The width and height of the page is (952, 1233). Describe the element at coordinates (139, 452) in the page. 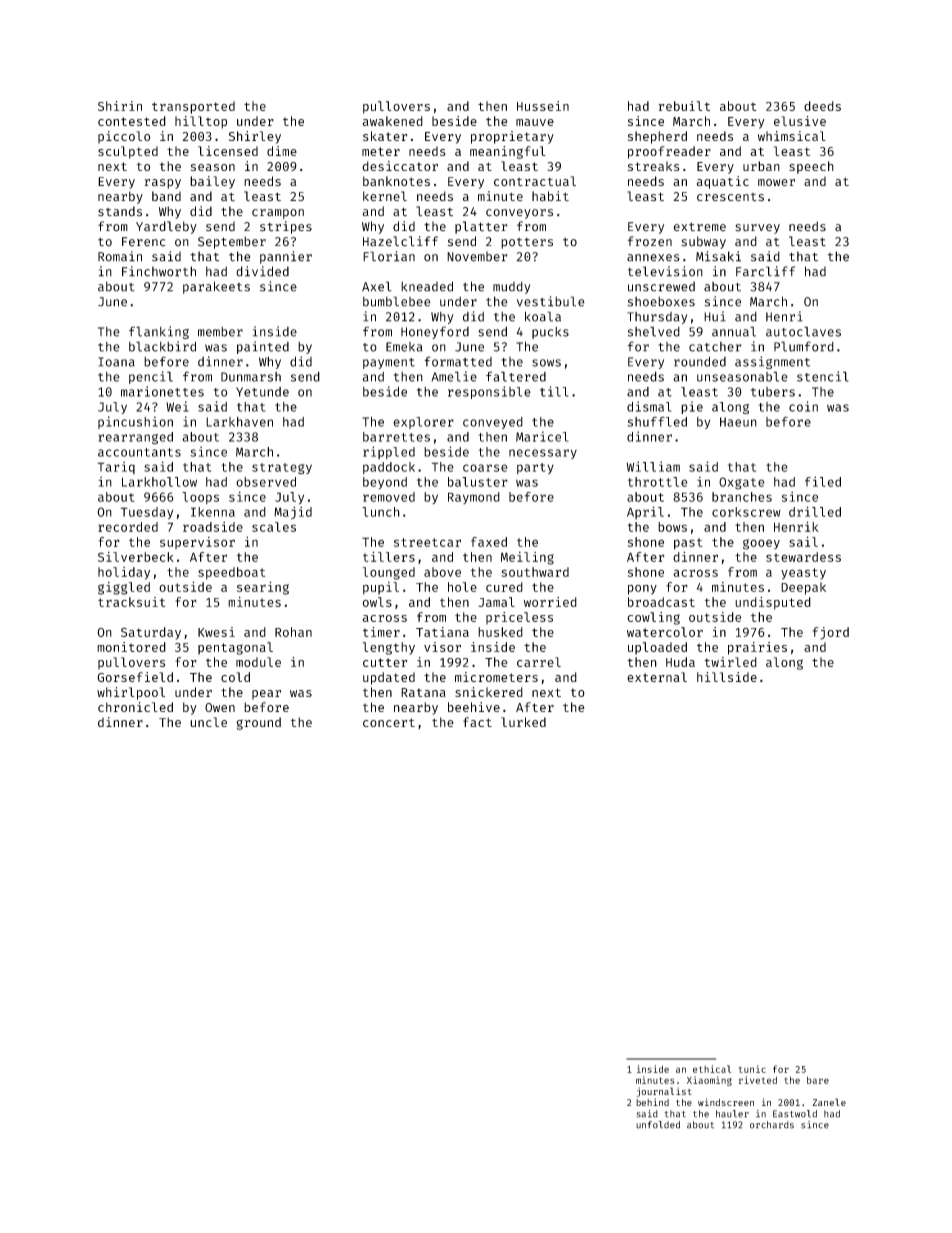

I see `accountants` at that location.
